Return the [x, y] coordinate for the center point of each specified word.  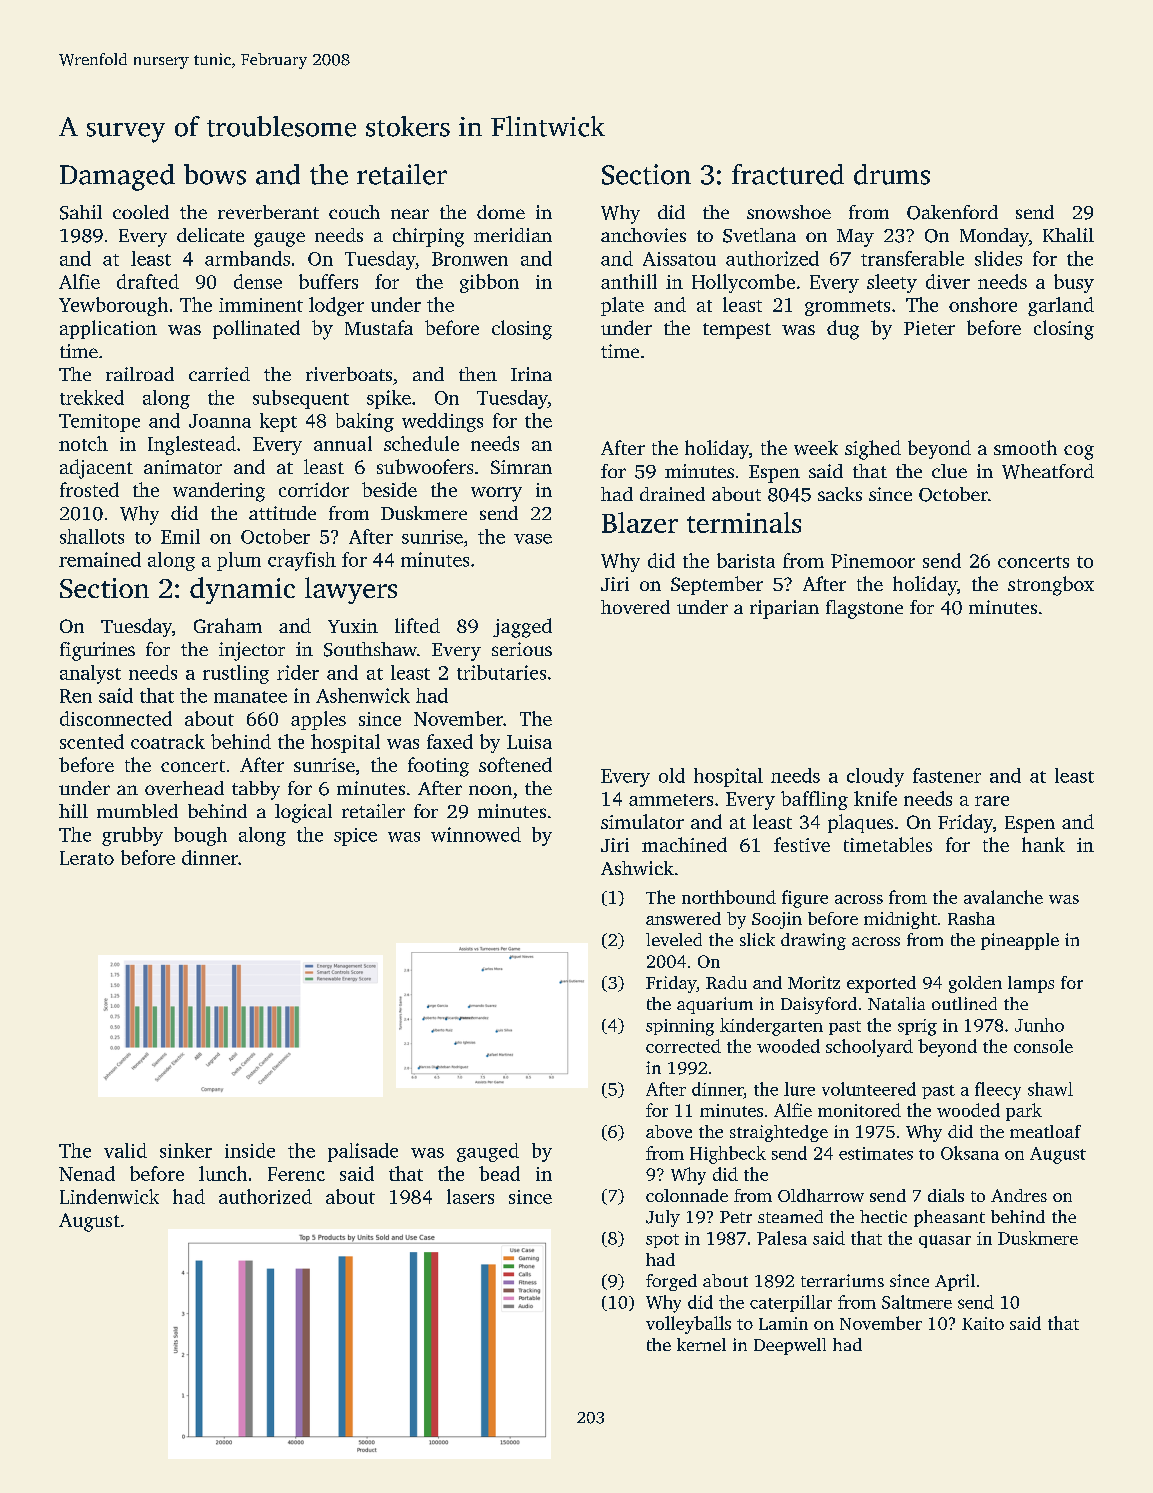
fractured [788, 174]
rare [992, 801]
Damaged [117, 177]
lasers [470, 1196]
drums [892, 174]
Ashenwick [363, 695]
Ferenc [296, 1174]
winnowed [476, 834]
